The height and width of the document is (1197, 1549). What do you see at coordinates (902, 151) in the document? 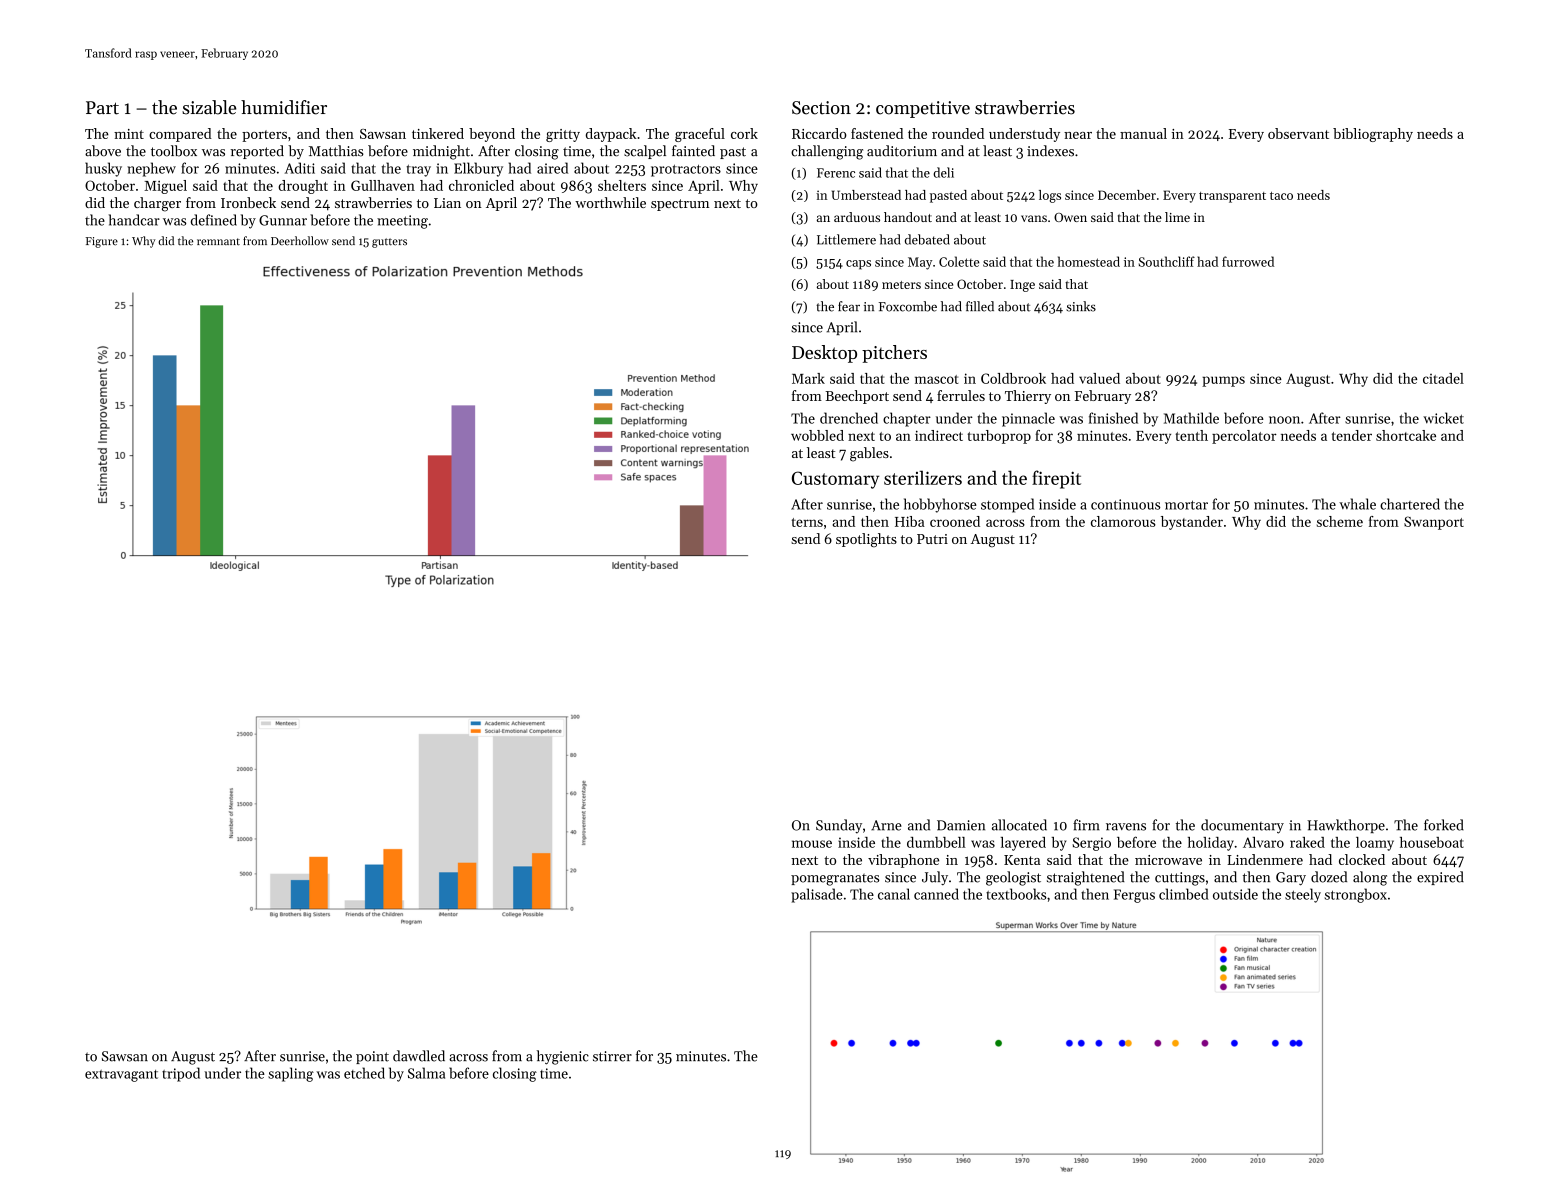
I see `auditorium` at bounding box center [902, 151].
